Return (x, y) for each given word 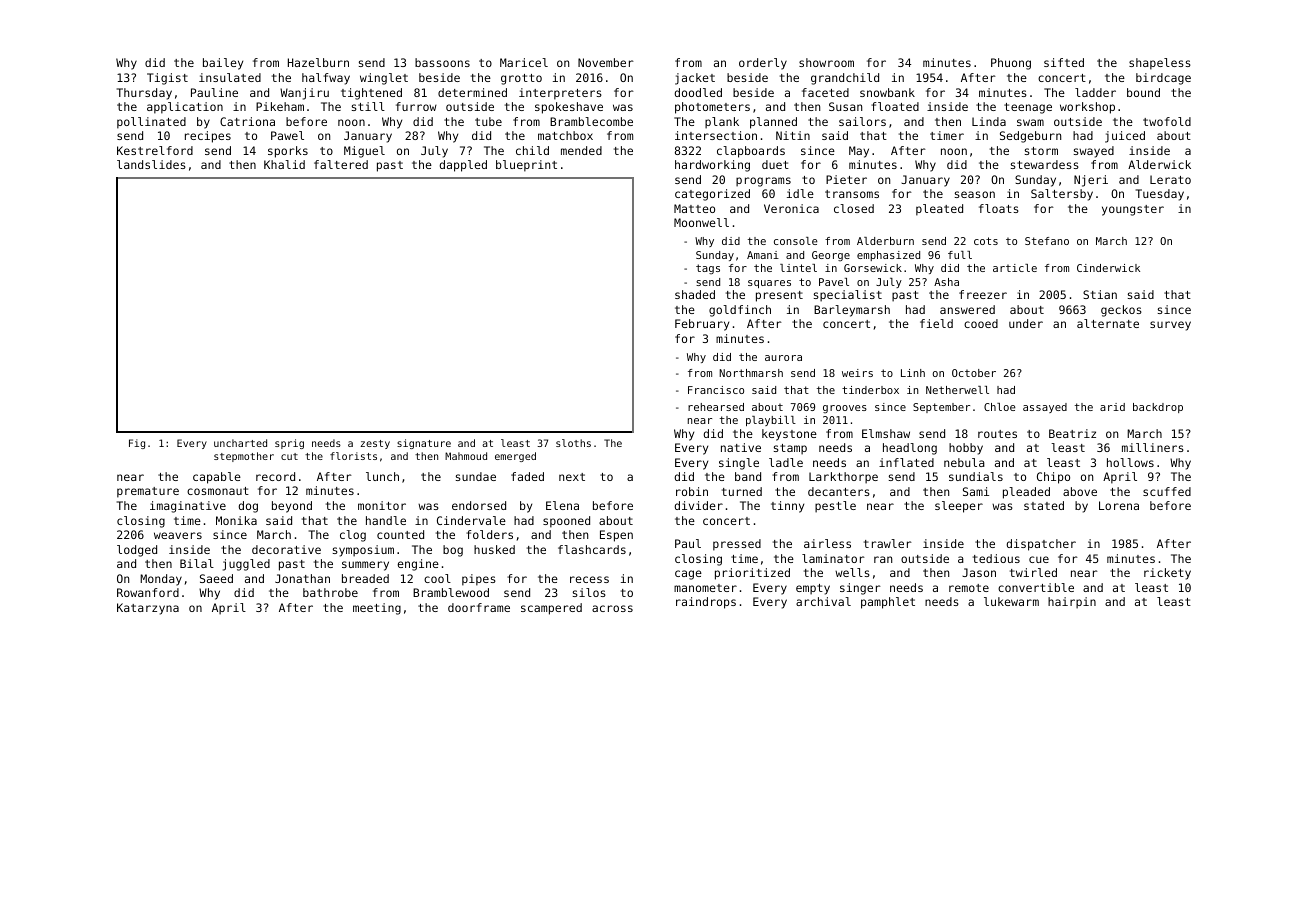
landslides (151, 164)
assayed (1045, 408)
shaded (695, 294)
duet (775, 164)
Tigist (167, 79)
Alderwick (1159, 164)
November (606, 62)
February (702, 325)
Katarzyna (148, 609)
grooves (845, 409)
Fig (137, 444)
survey (1170, 326)
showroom (826, 62)
